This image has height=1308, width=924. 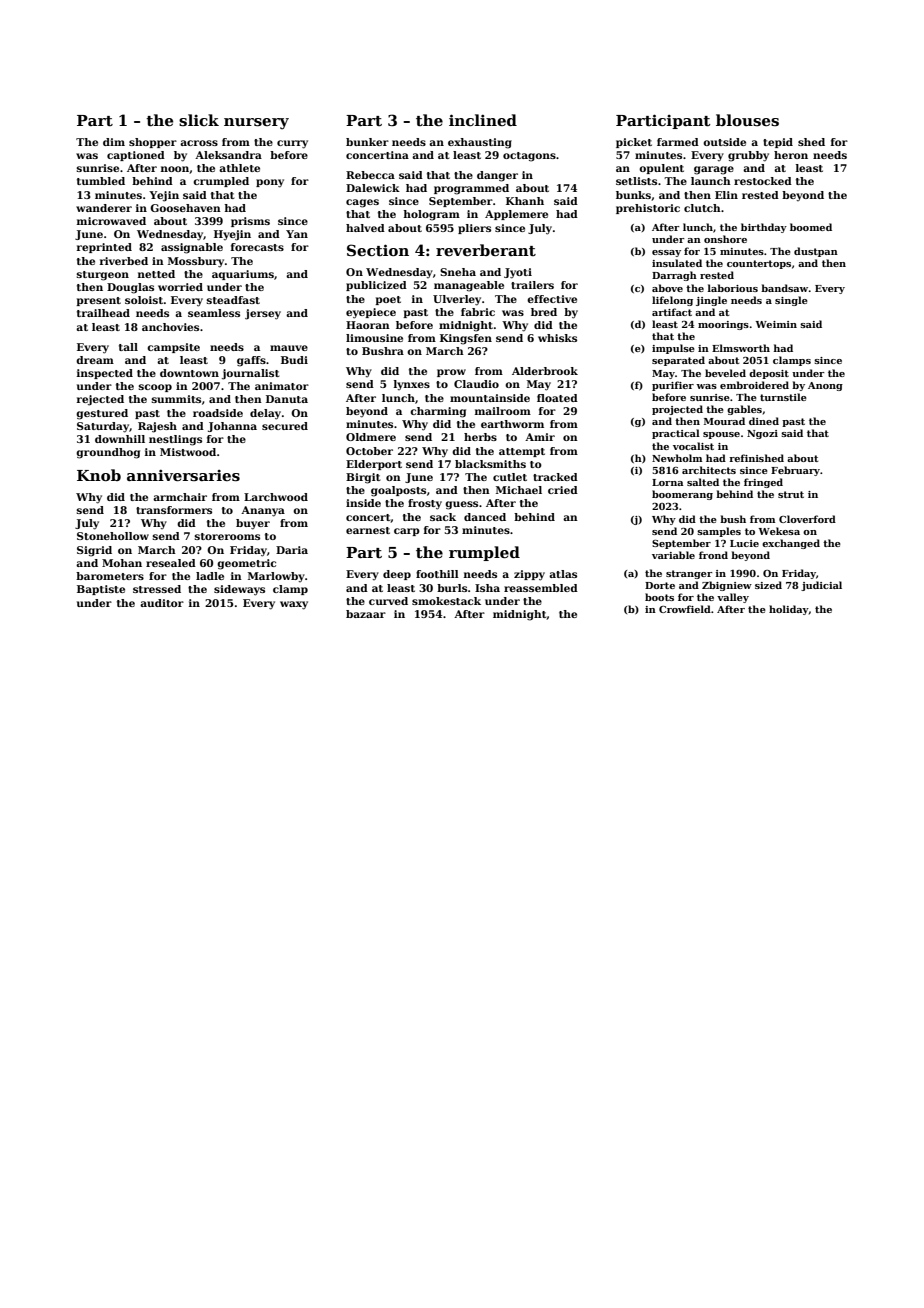 What do you see at coordinates (412, 385) in the image?
I see `lynxes` at bounding box center [412, 385].
